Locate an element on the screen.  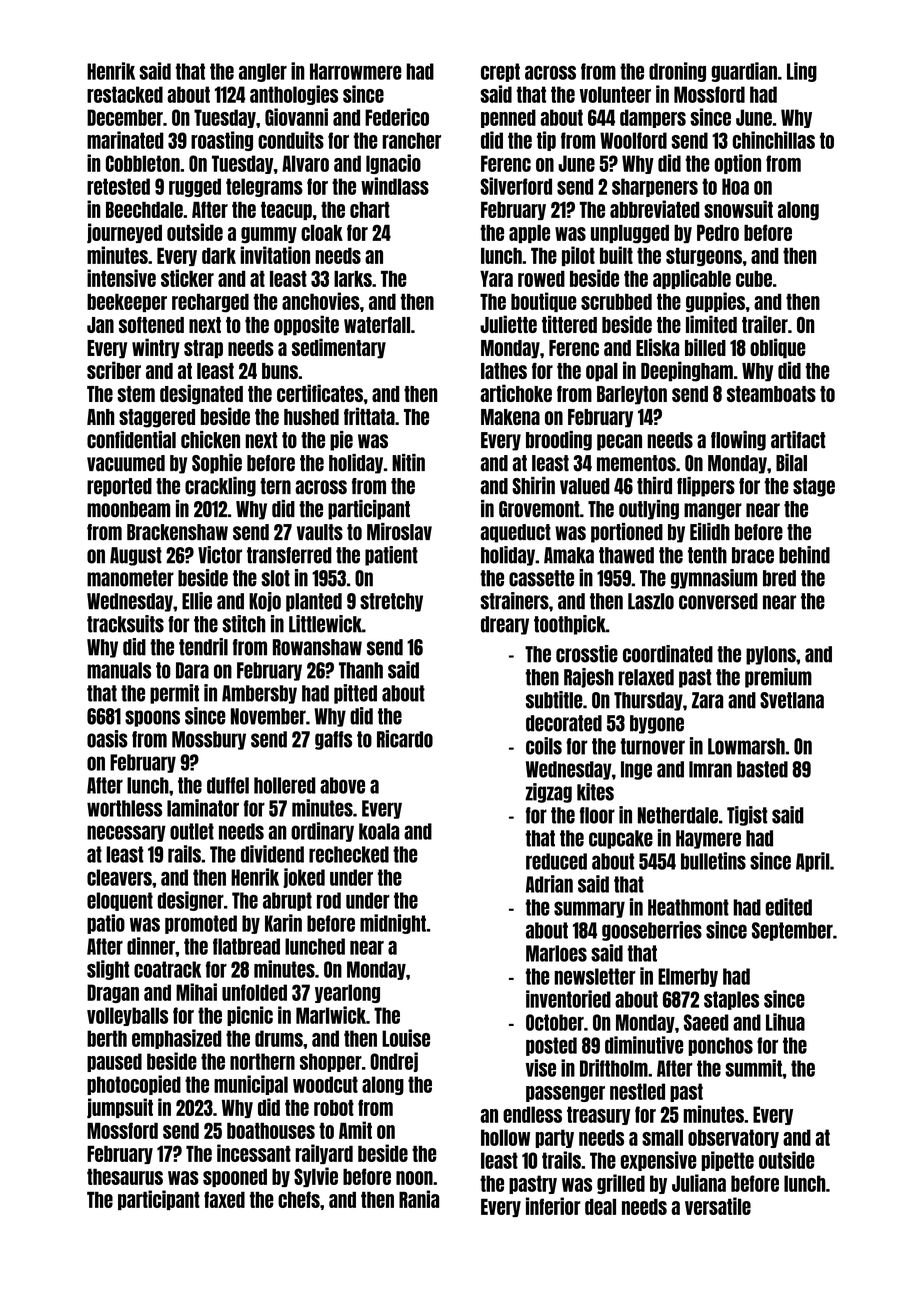
Jan is located at coordinates (100, 325).
